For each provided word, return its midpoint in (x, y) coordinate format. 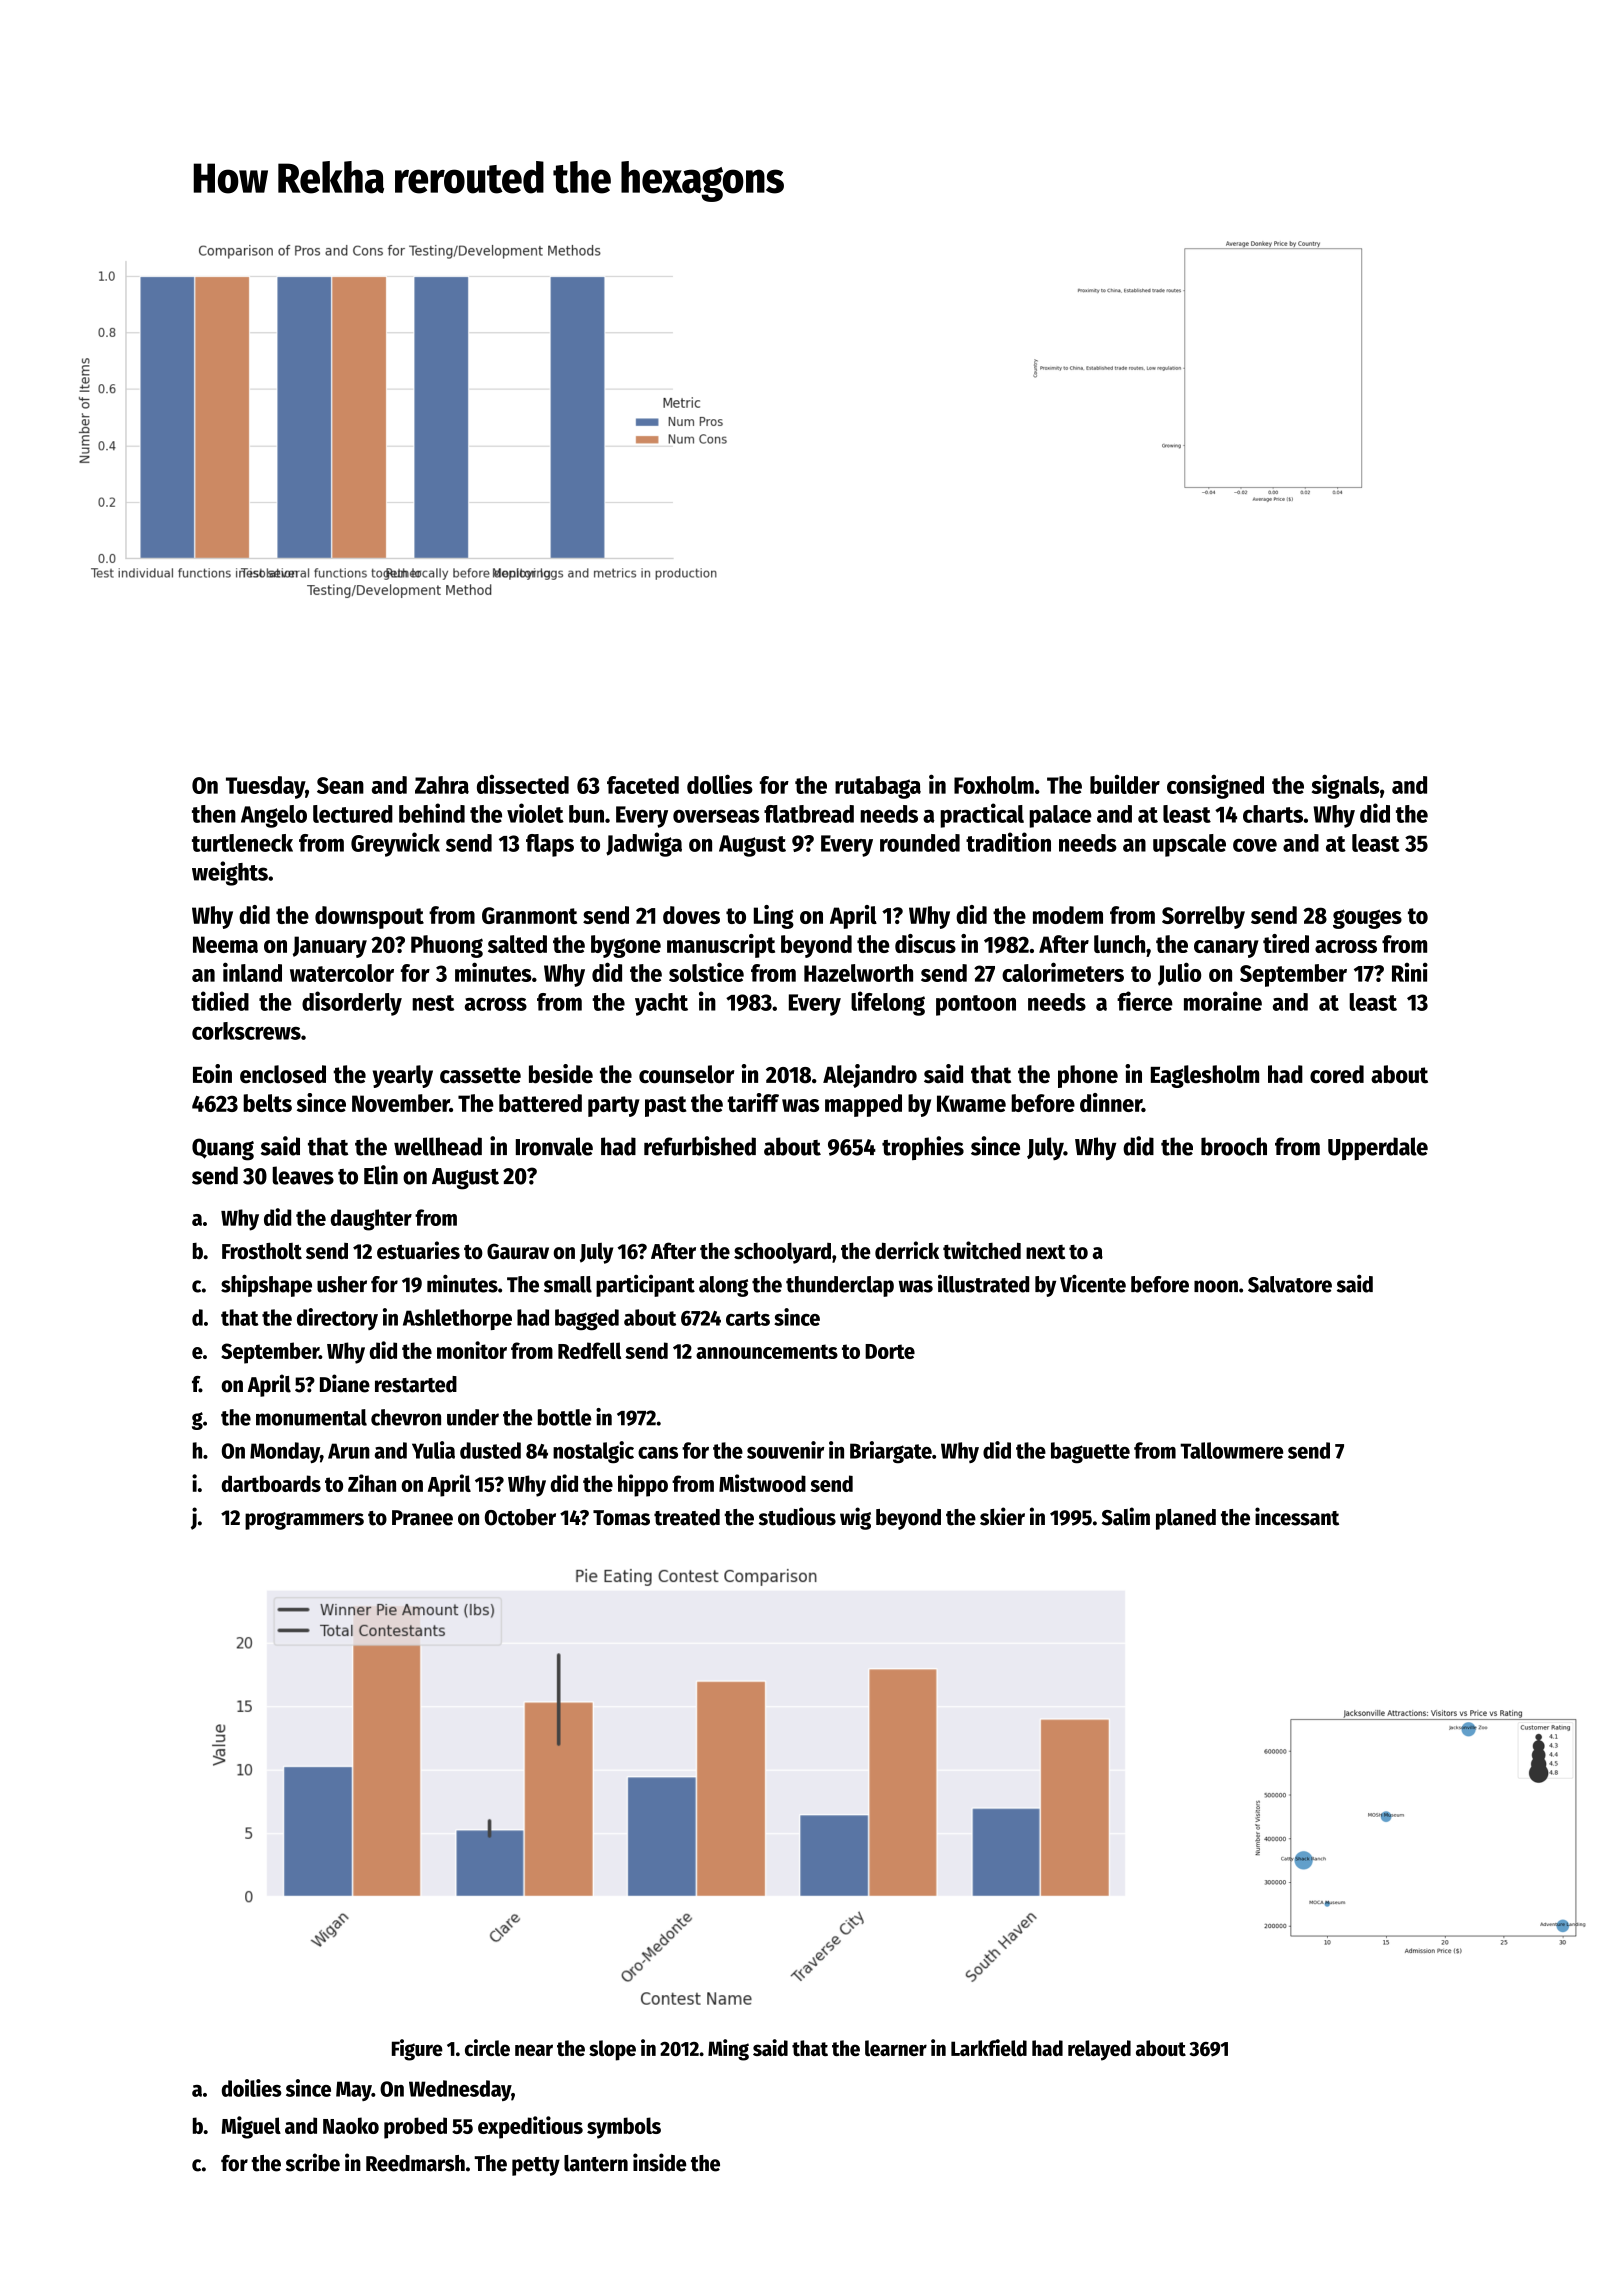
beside (561, 1074)
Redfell (590, 1350)
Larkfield (989, 2047)
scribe (313, 2162)
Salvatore (1290, 1284)
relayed (1099, 2050)
